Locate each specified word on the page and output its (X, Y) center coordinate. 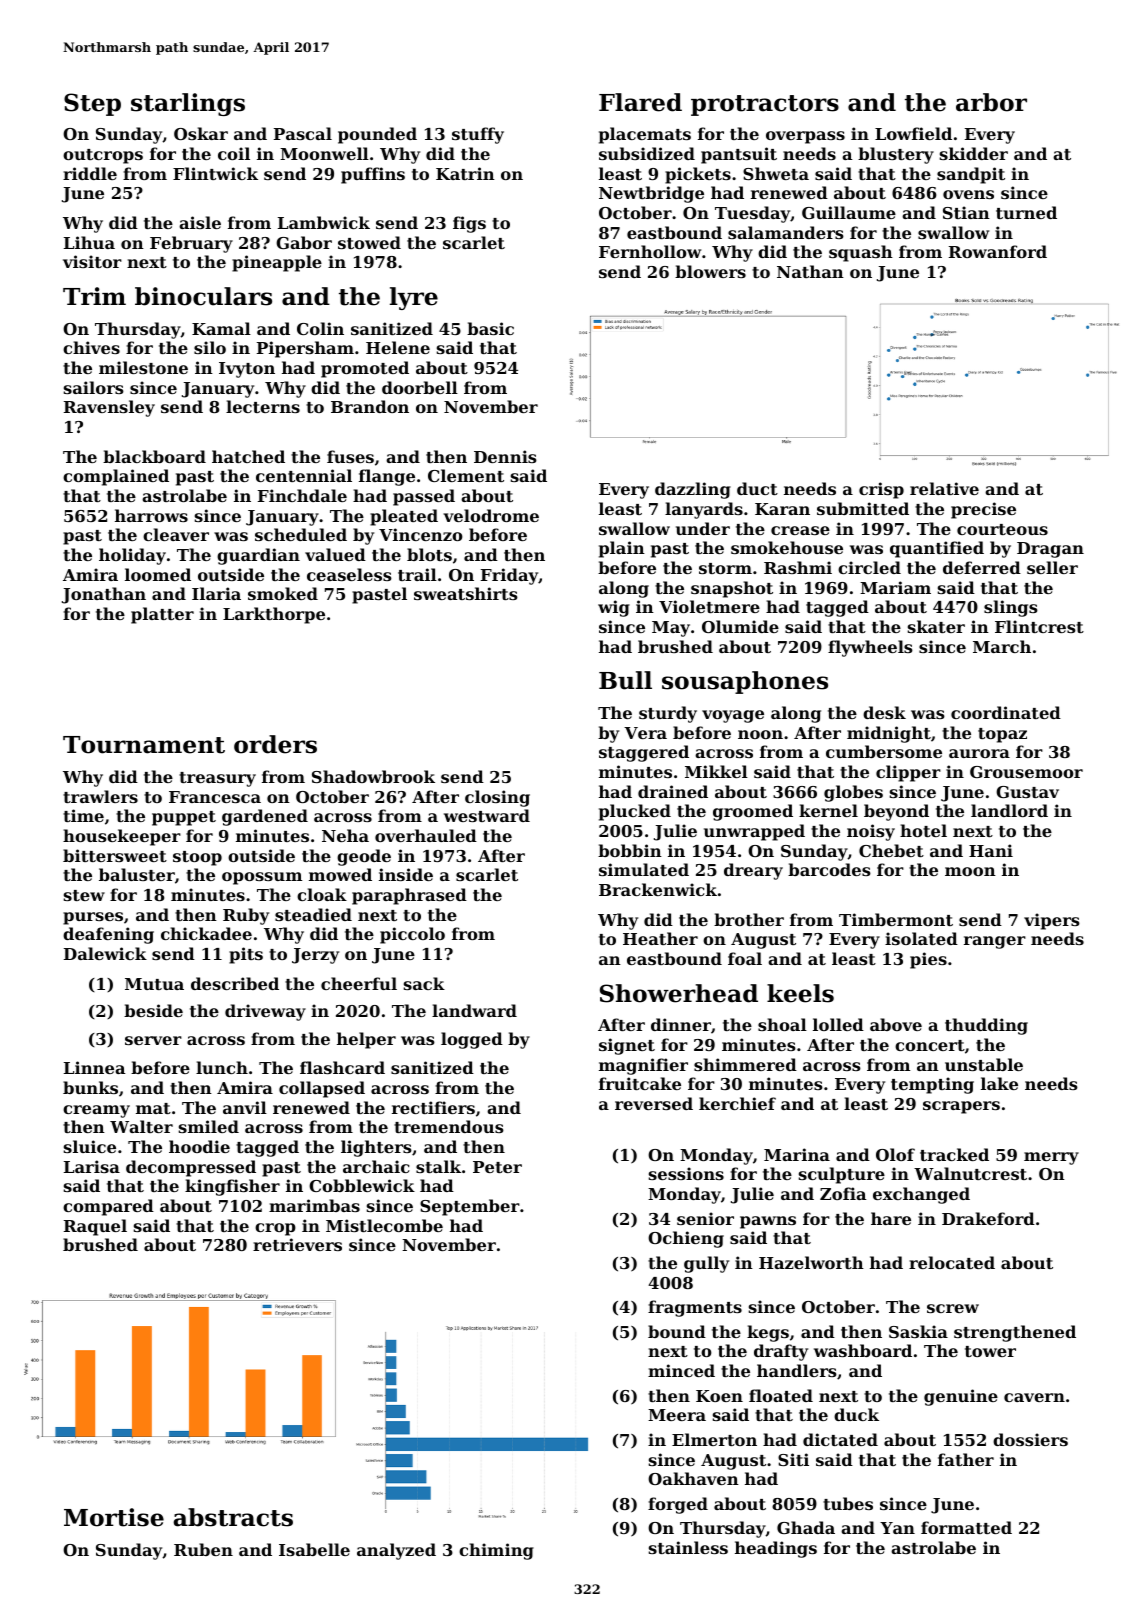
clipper (908, 773)
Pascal (303, 133)
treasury (217, 779)
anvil (245, 1107)
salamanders (786, 232)
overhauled (426, 835)
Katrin (465, 173)
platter (162, 615)
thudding (986, 1026)
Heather (660, 938)
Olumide (740, 626)
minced (681, 1370)
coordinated (1006, 712)
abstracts (233, 1517)
